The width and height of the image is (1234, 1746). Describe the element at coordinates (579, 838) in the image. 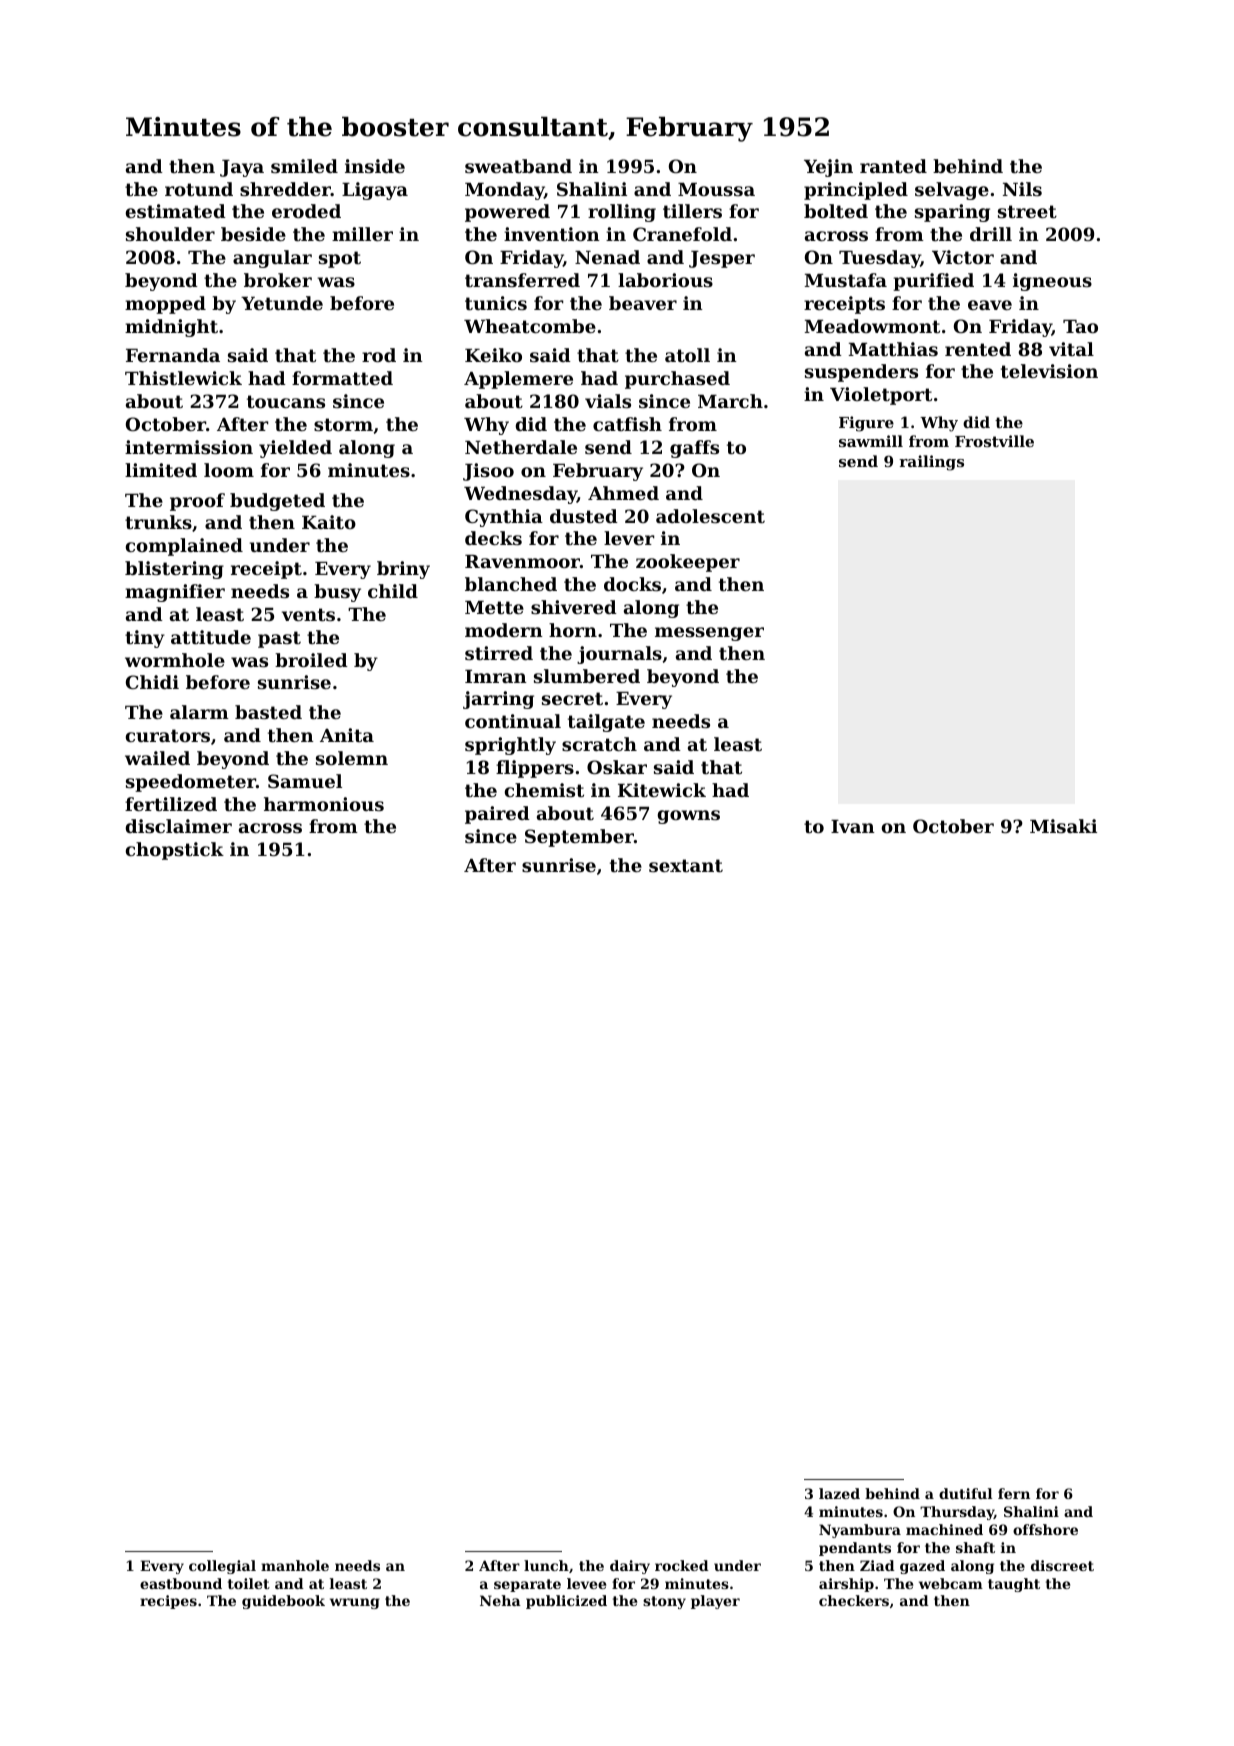

I see `September` at that location.
